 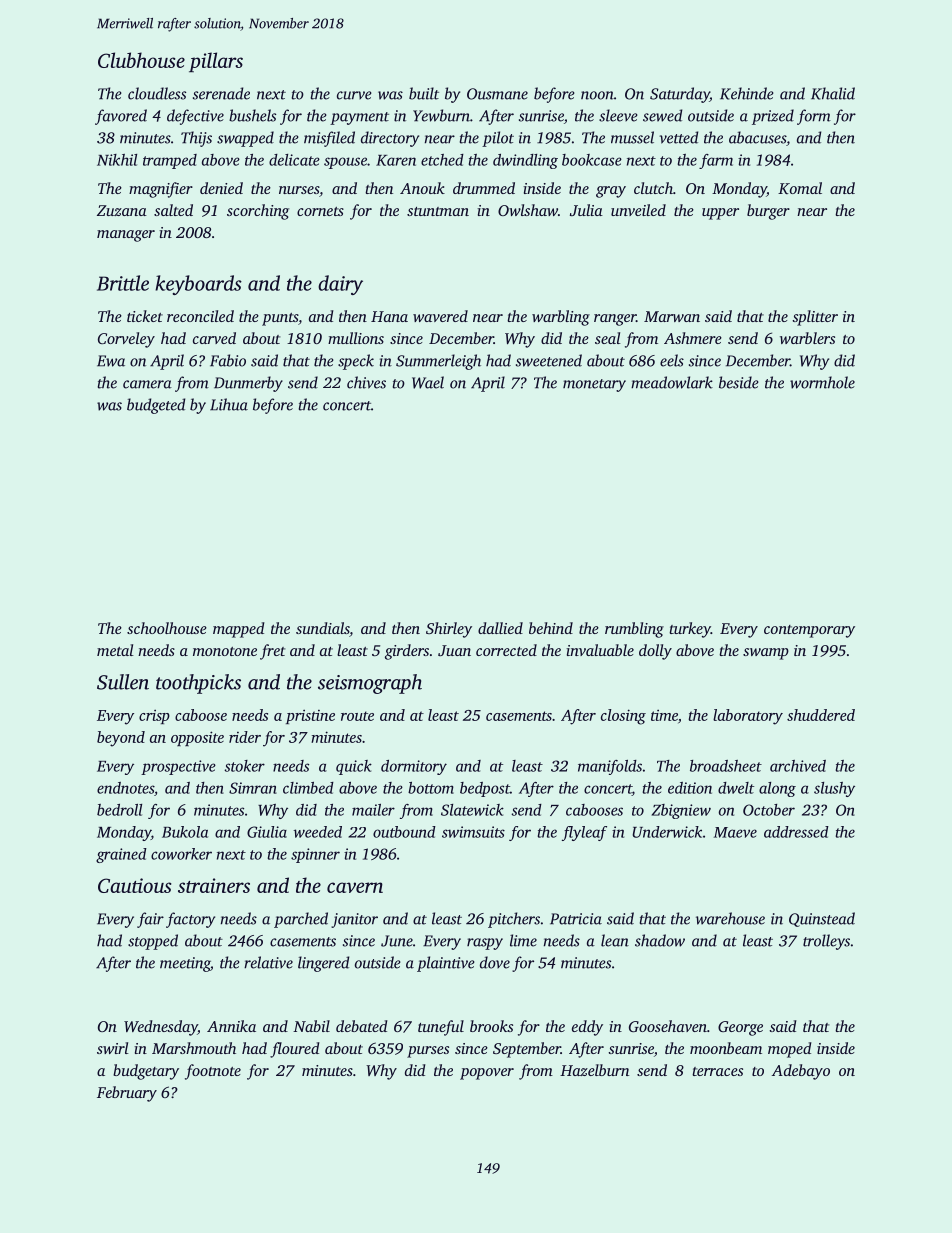 I want to click on shuddered, so click(x=821, y=715).
